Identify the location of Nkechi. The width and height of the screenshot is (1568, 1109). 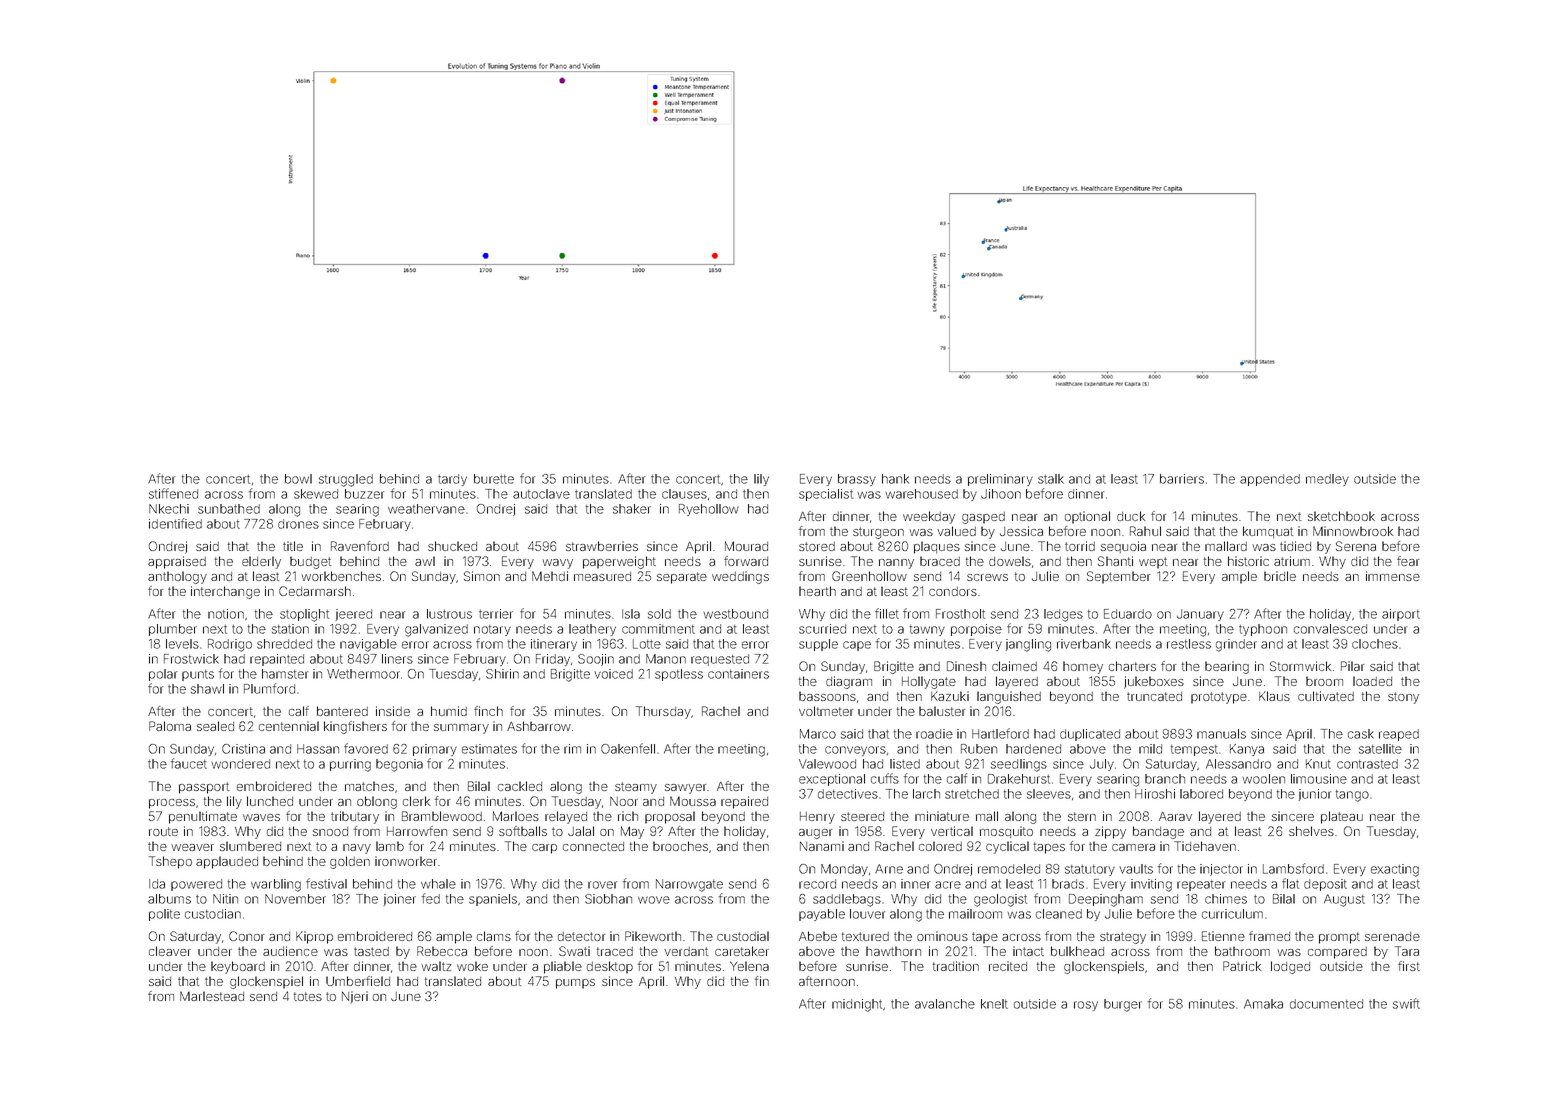
(169, 509).
